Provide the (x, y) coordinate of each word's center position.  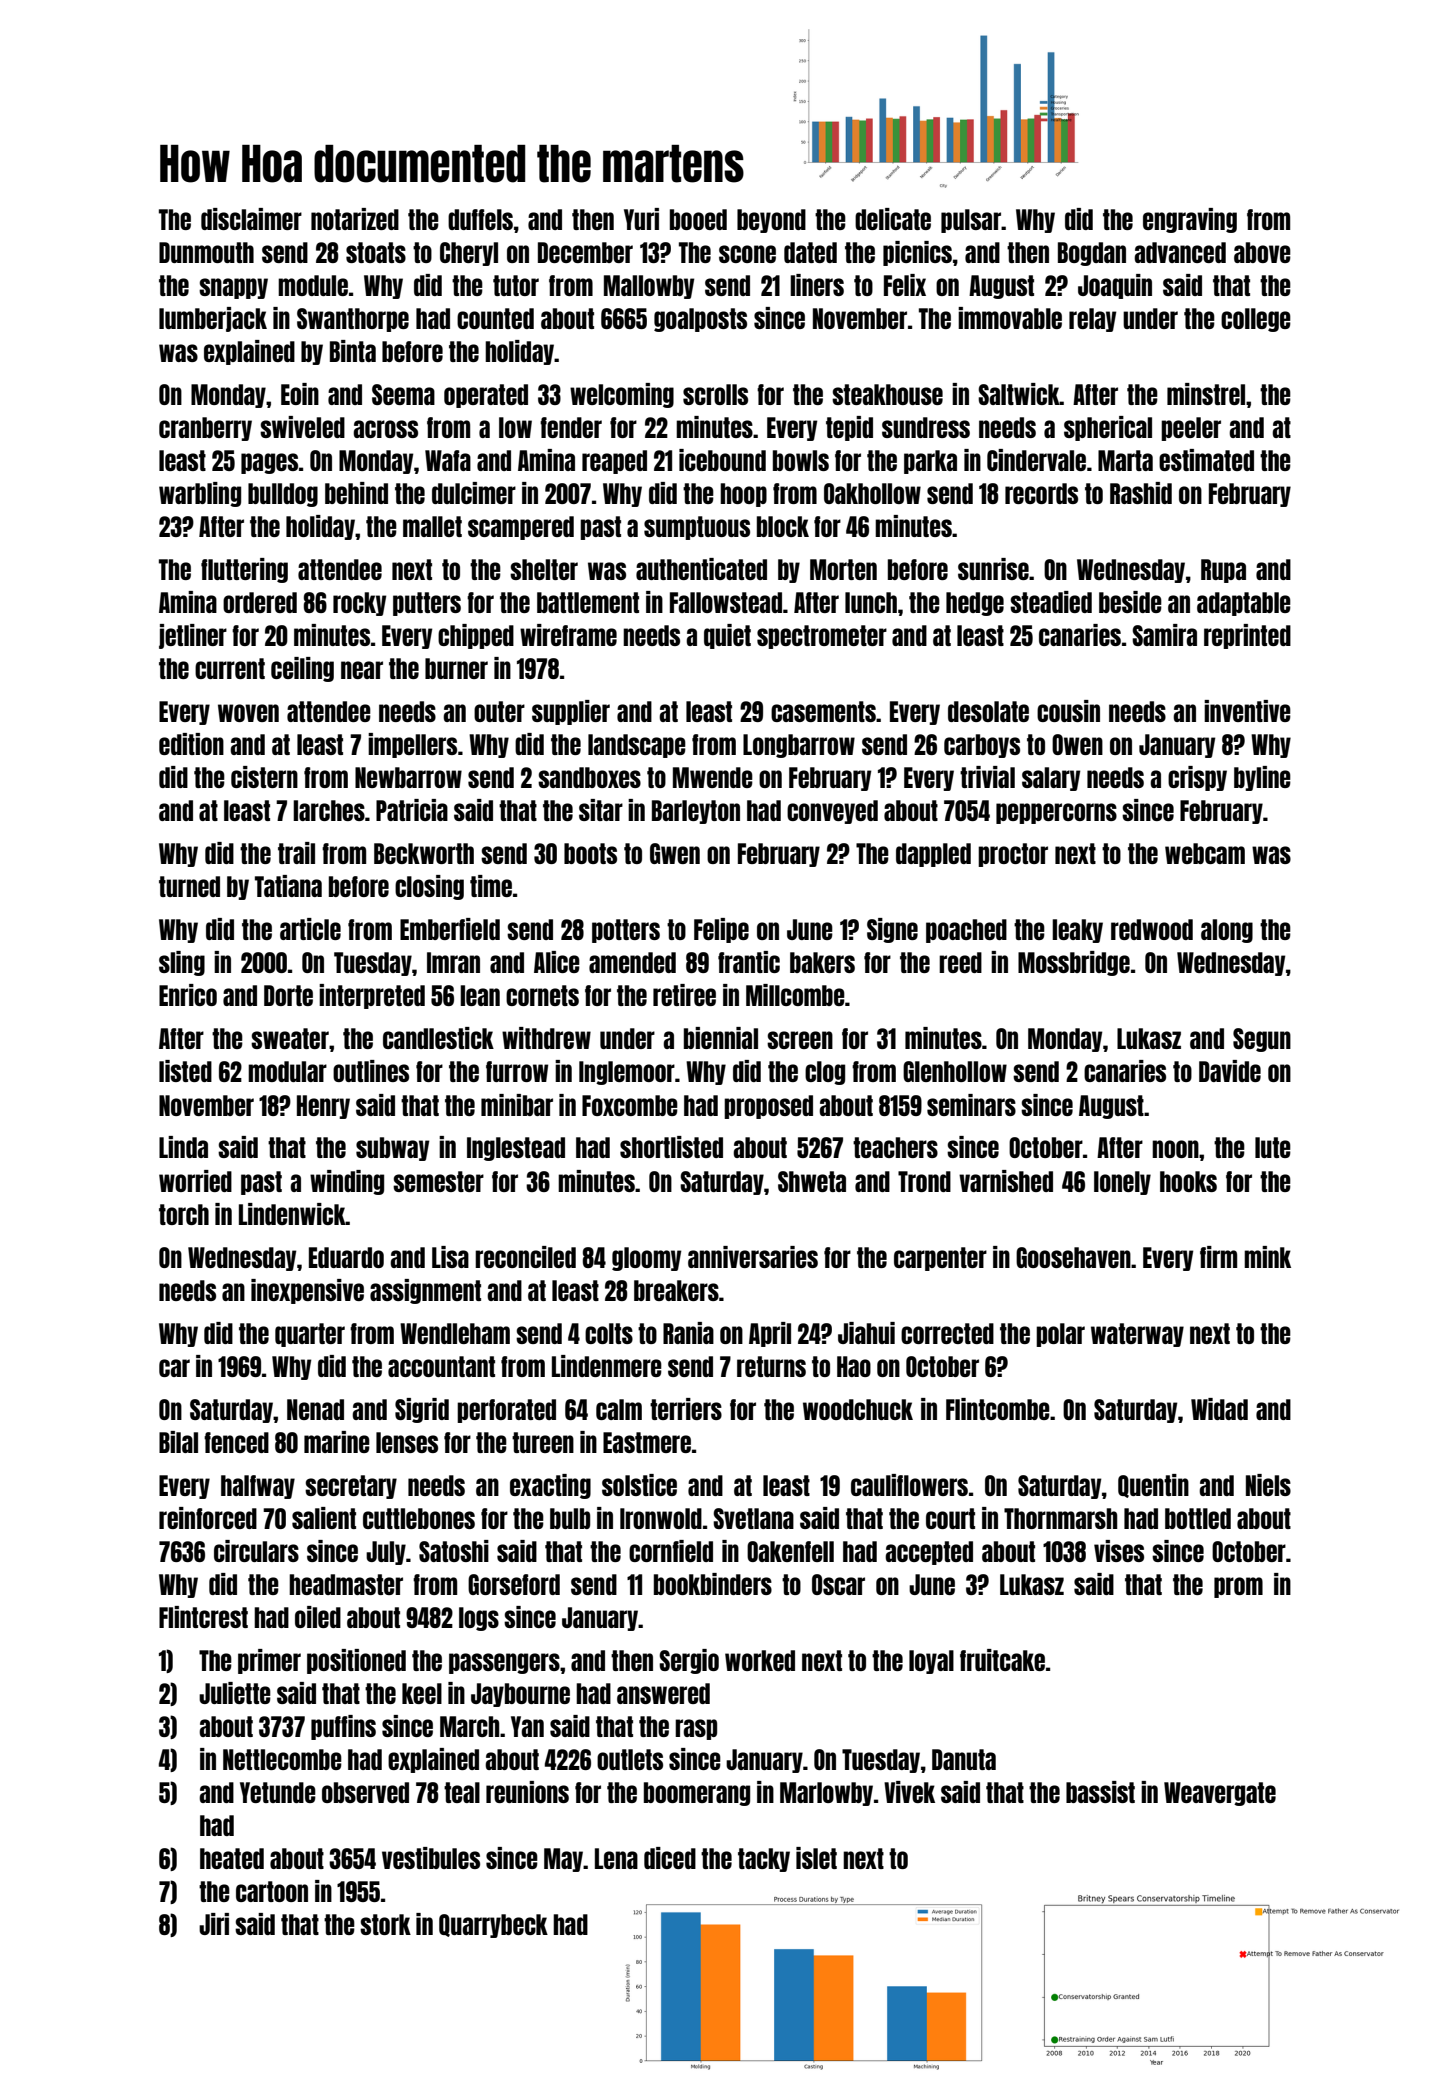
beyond (771, 221)
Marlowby (826, 1794)
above (1262, 252)
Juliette (235, 1693)
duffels (480, 219)
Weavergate (1220, 1794)
